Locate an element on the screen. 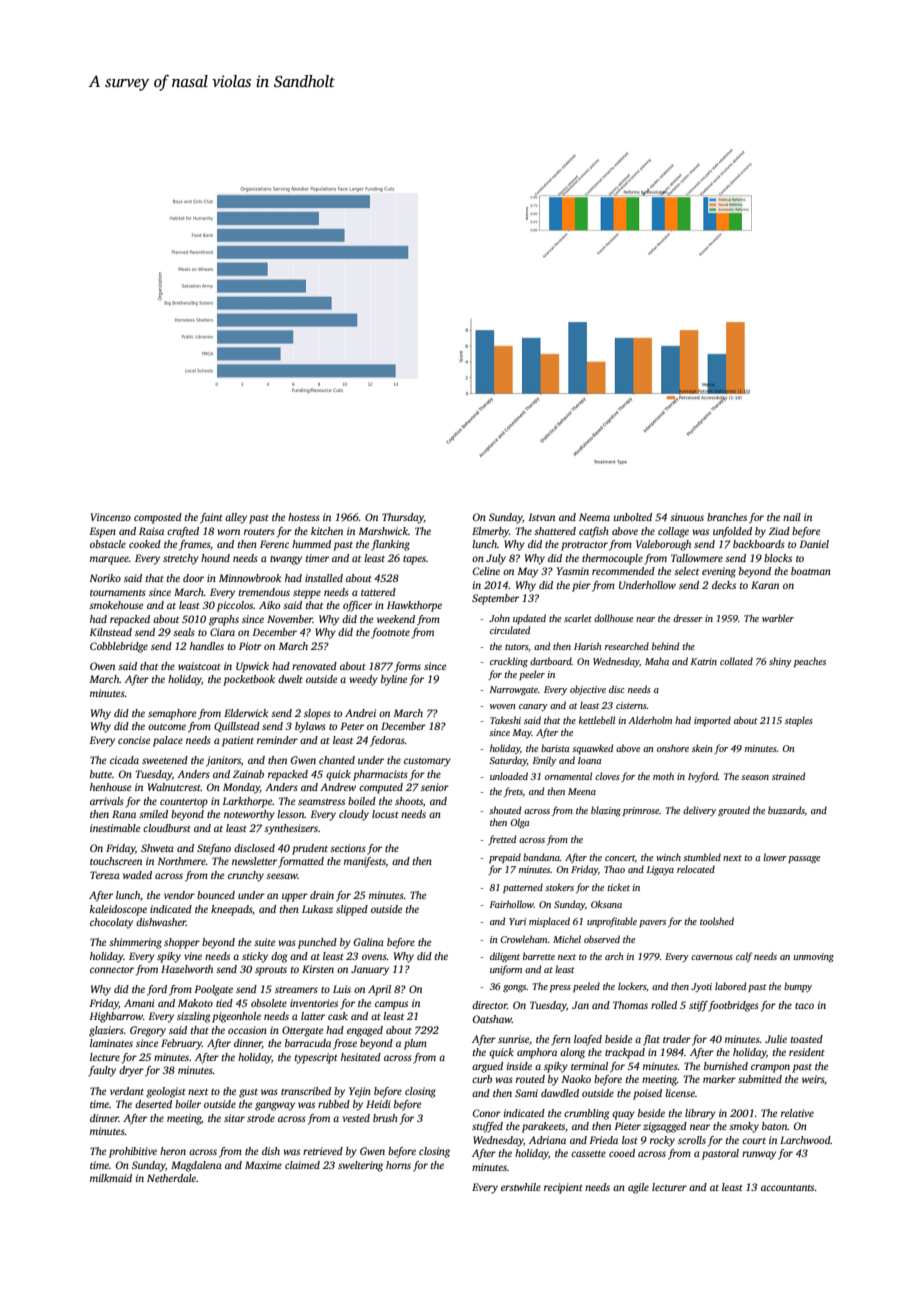 The height and width of the screenshot is (1308, 924). toolshed is located at coordinates (717, 921).
